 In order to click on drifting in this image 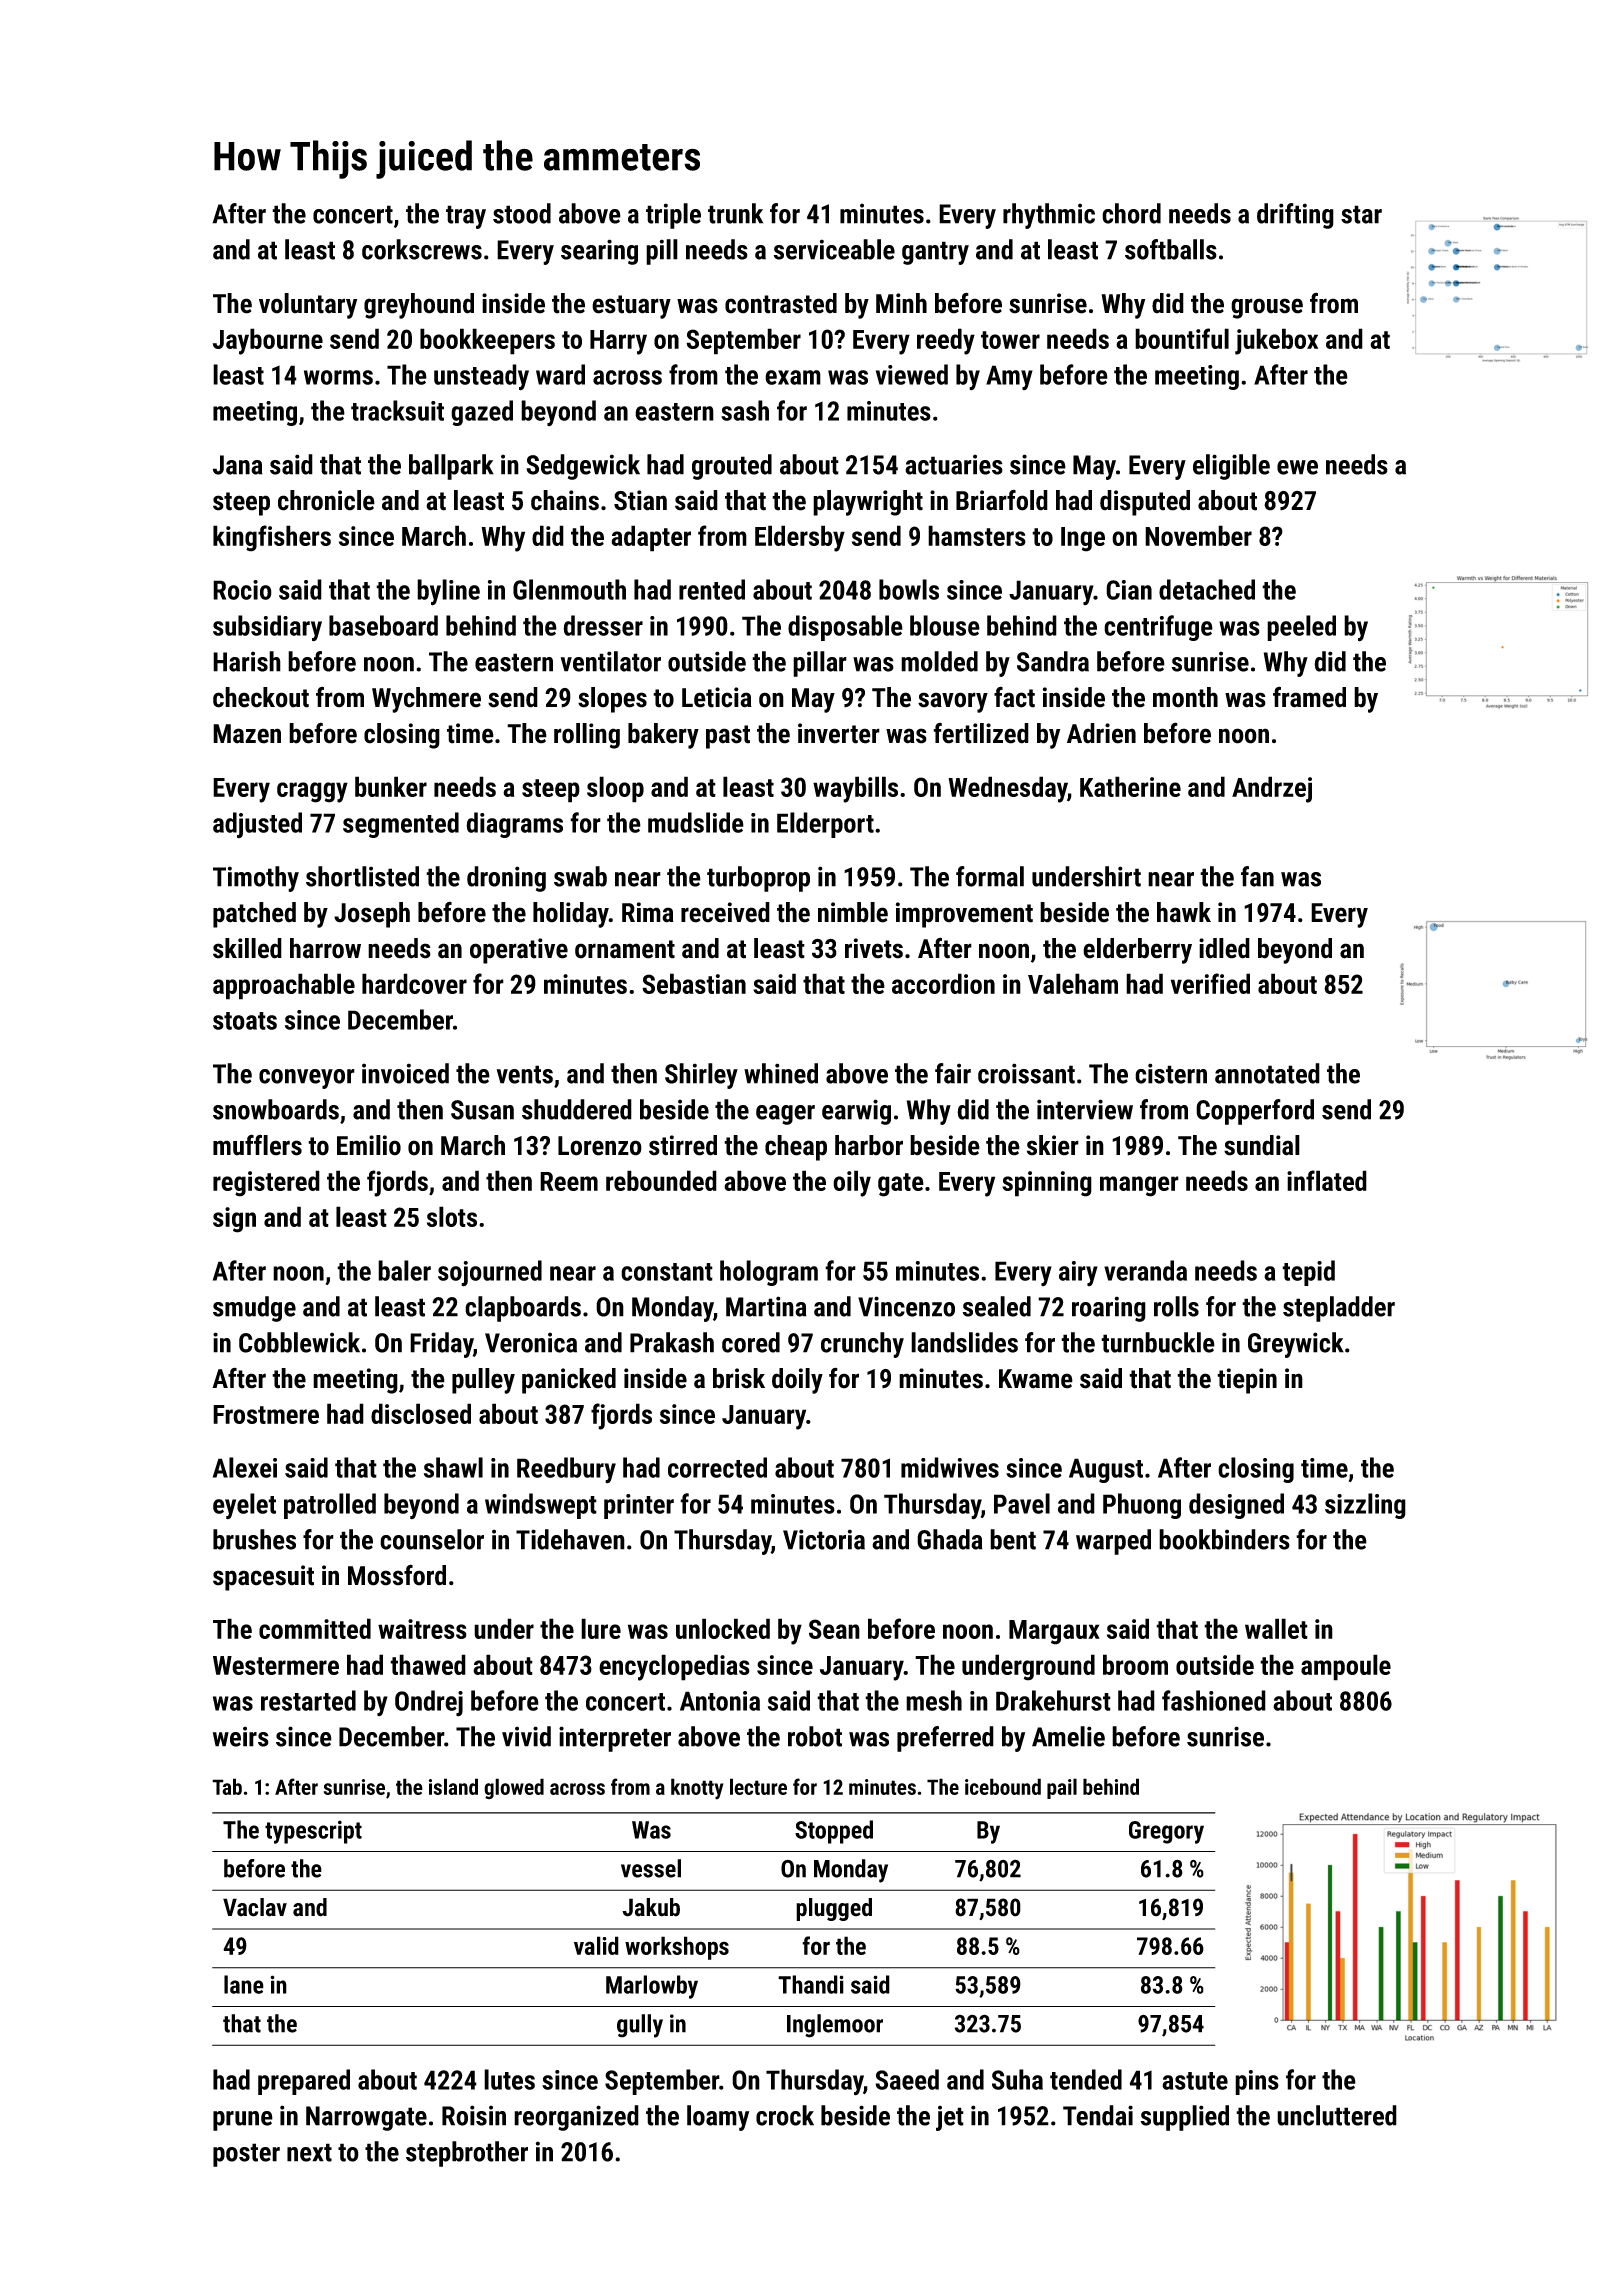, I will do `click(1295, 216)`.
